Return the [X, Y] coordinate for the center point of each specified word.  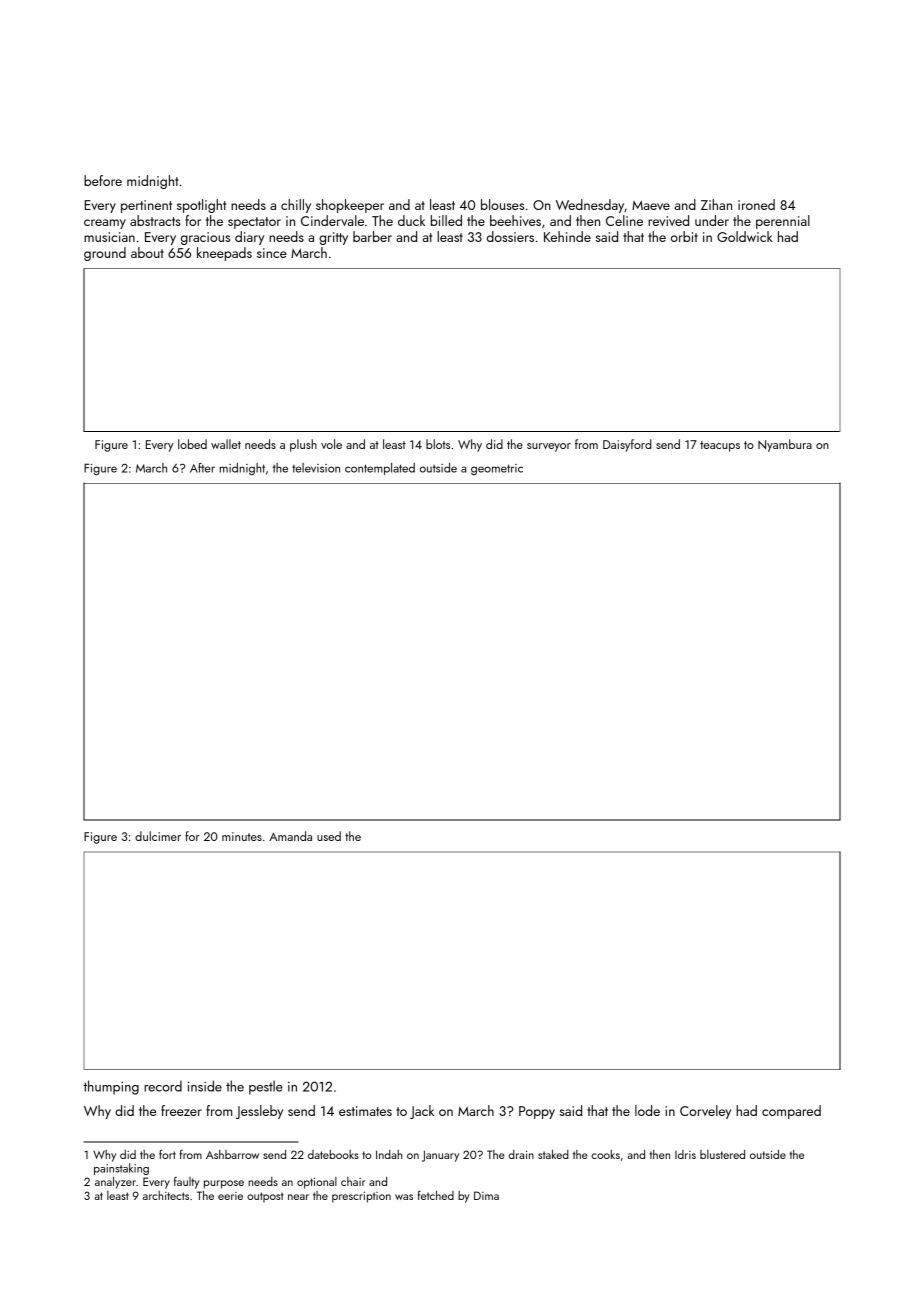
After [202, 468]
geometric [497, 469]
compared [791, 1112]
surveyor [549, 447]
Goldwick [745, 236]
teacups [720, 446]
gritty [333, 238]
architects [166, 1195]
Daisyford [627, 445]
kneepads [224, 254]
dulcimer [158, 836]
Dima [486, 1195]
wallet [226, 444]
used [329, 836]
